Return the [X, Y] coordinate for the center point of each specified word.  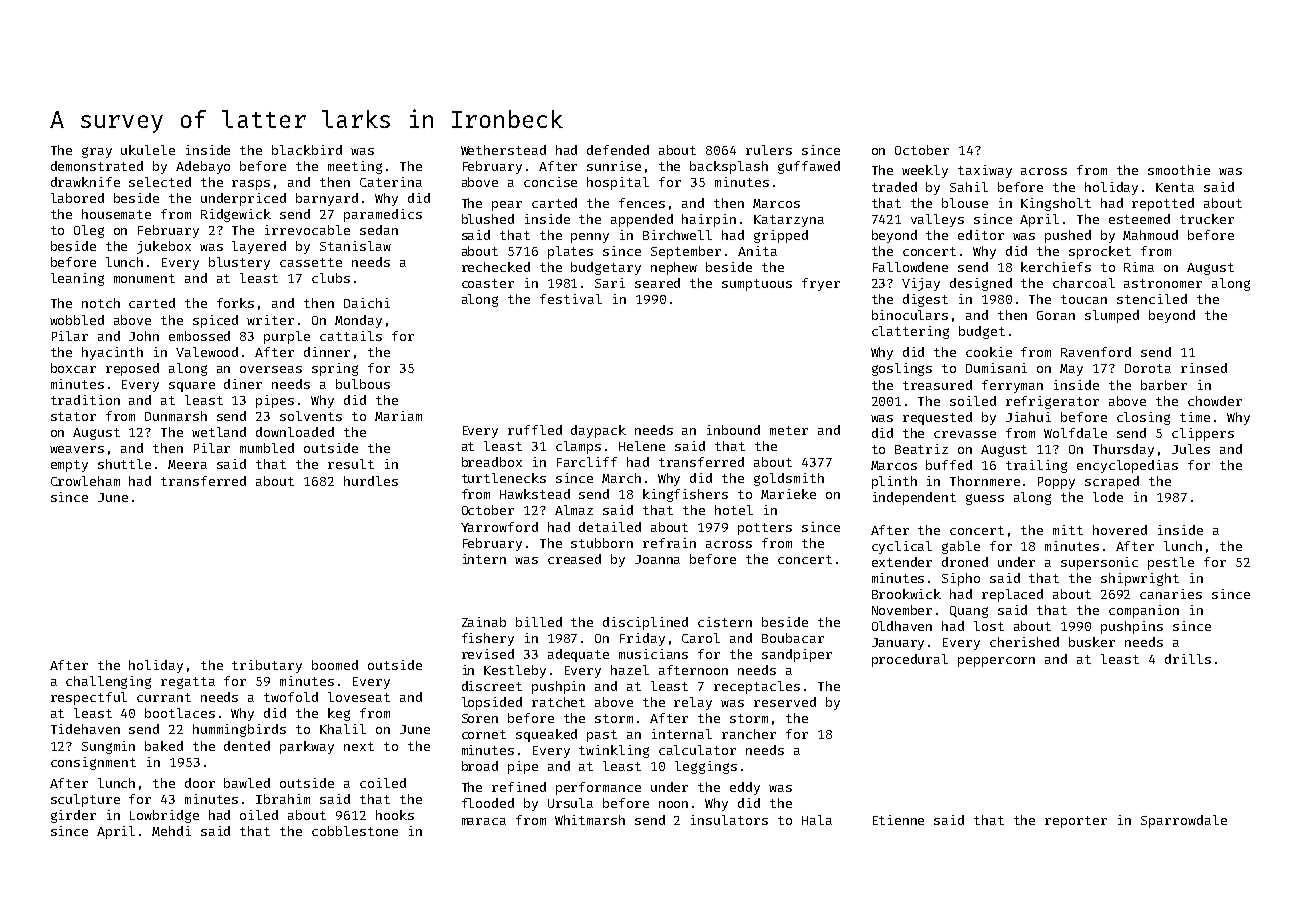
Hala [817, 820]
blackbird [307, 150]
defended [618, 150]
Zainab [484, 622]
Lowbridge [164, 816]
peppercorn [996, 662]
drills [1188, 659]
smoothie [1179, 170]
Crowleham [85, 481]
